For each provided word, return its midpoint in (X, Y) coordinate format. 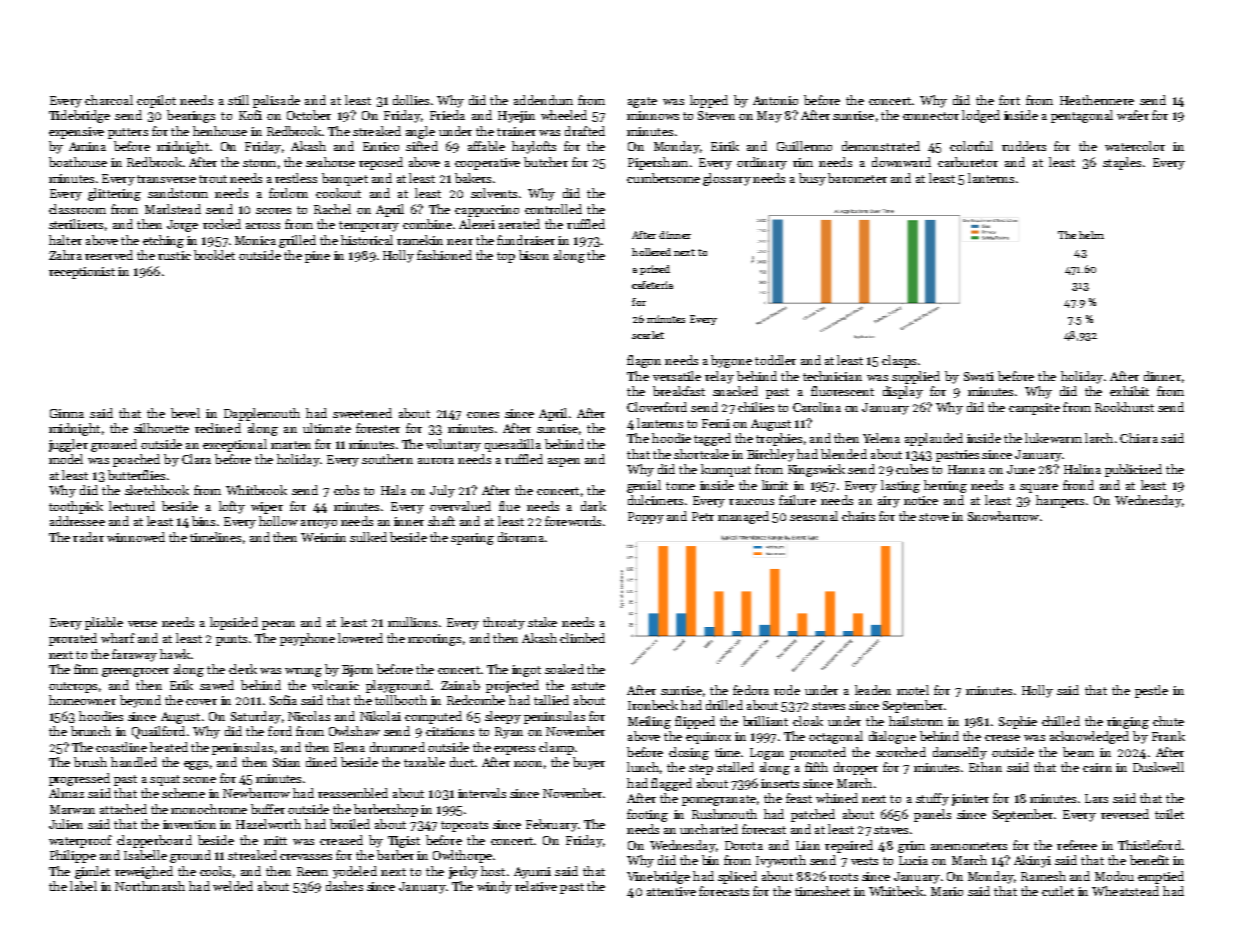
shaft (441, 521)
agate (642, 102)
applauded (934, 439)
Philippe (73, 856)
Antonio (775, 100)
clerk (243, 669)
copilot (156, 101)
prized (655, 270)
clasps (899, 361)
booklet (214, 255)
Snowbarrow (1003, 516)
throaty (504, 623)
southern (387, 459)
